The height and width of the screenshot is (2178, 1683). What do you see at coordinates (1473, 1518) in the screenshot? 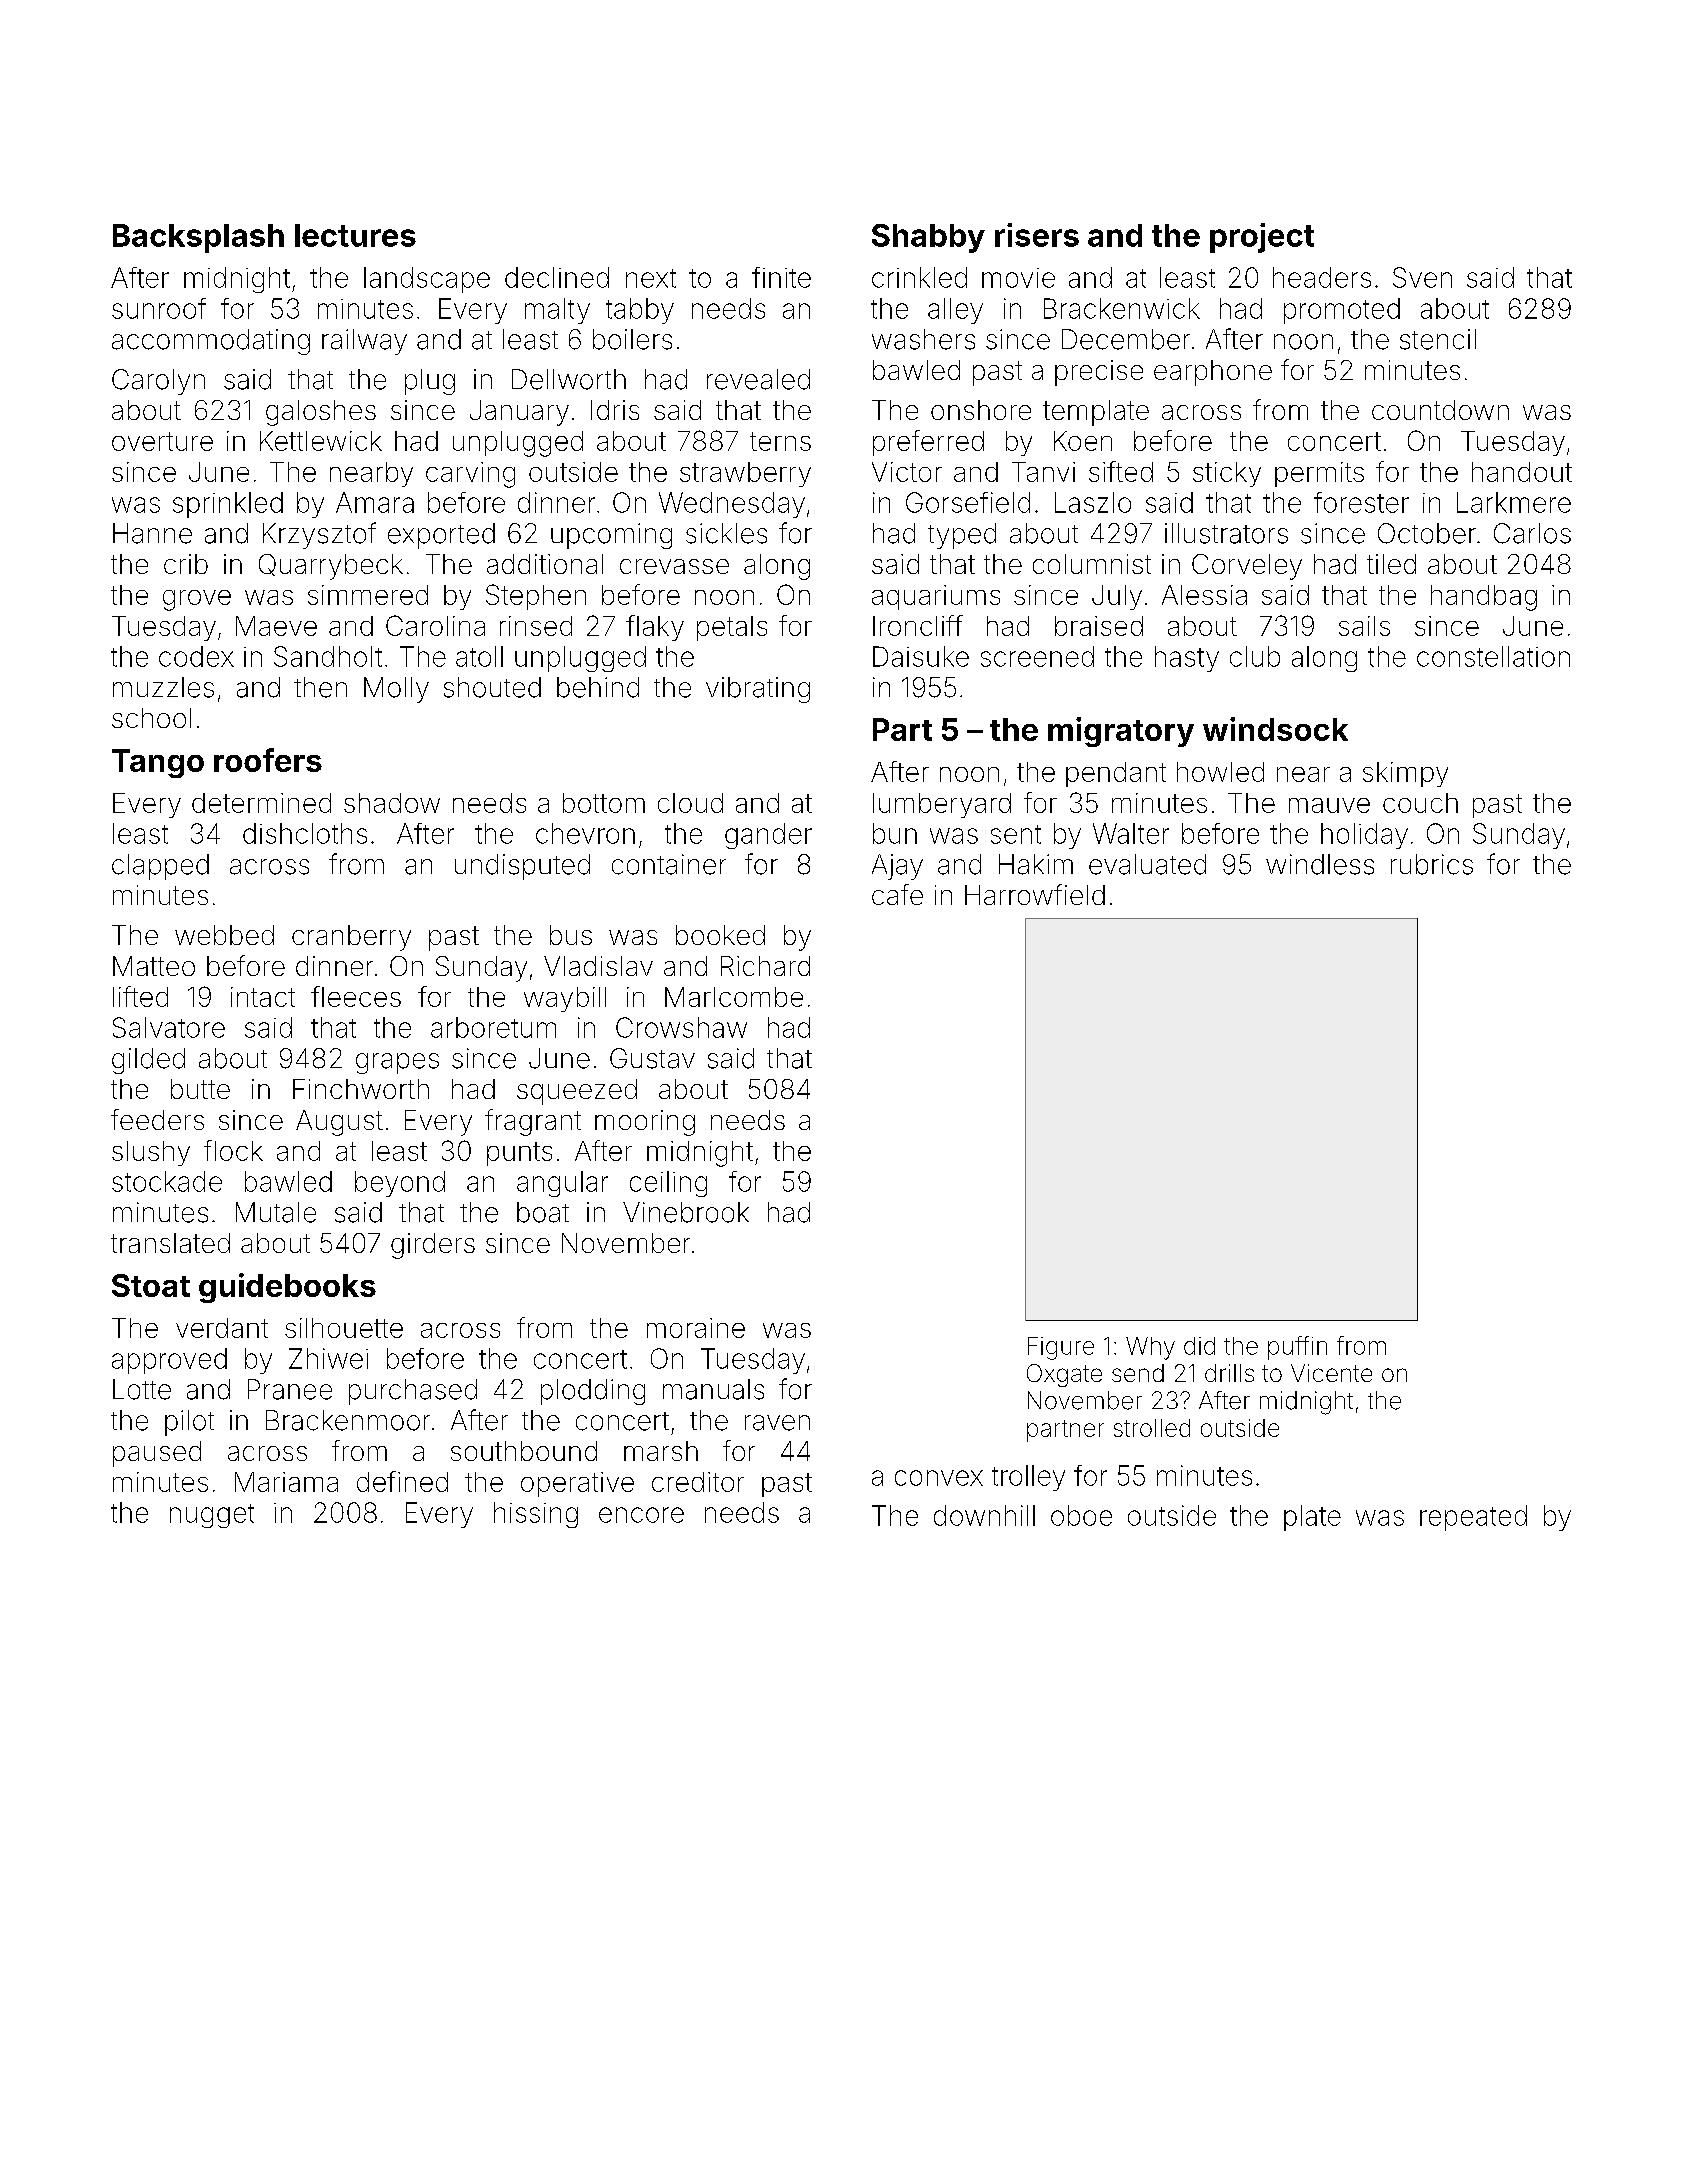
I see `repeated` at bounding box center [1473, 1518].
